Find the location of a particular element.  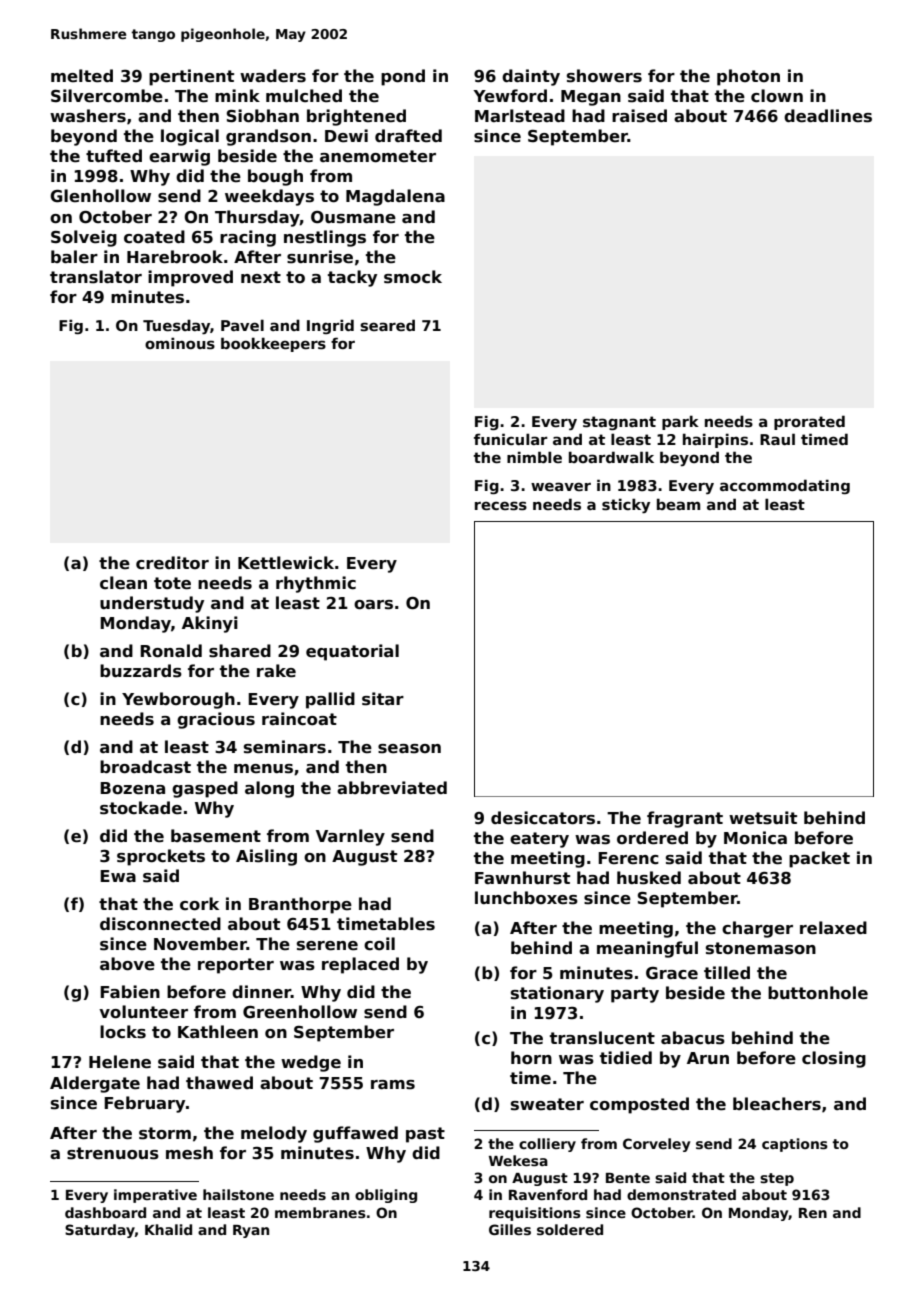

Magdalena is located at coordinates (395, 197).
